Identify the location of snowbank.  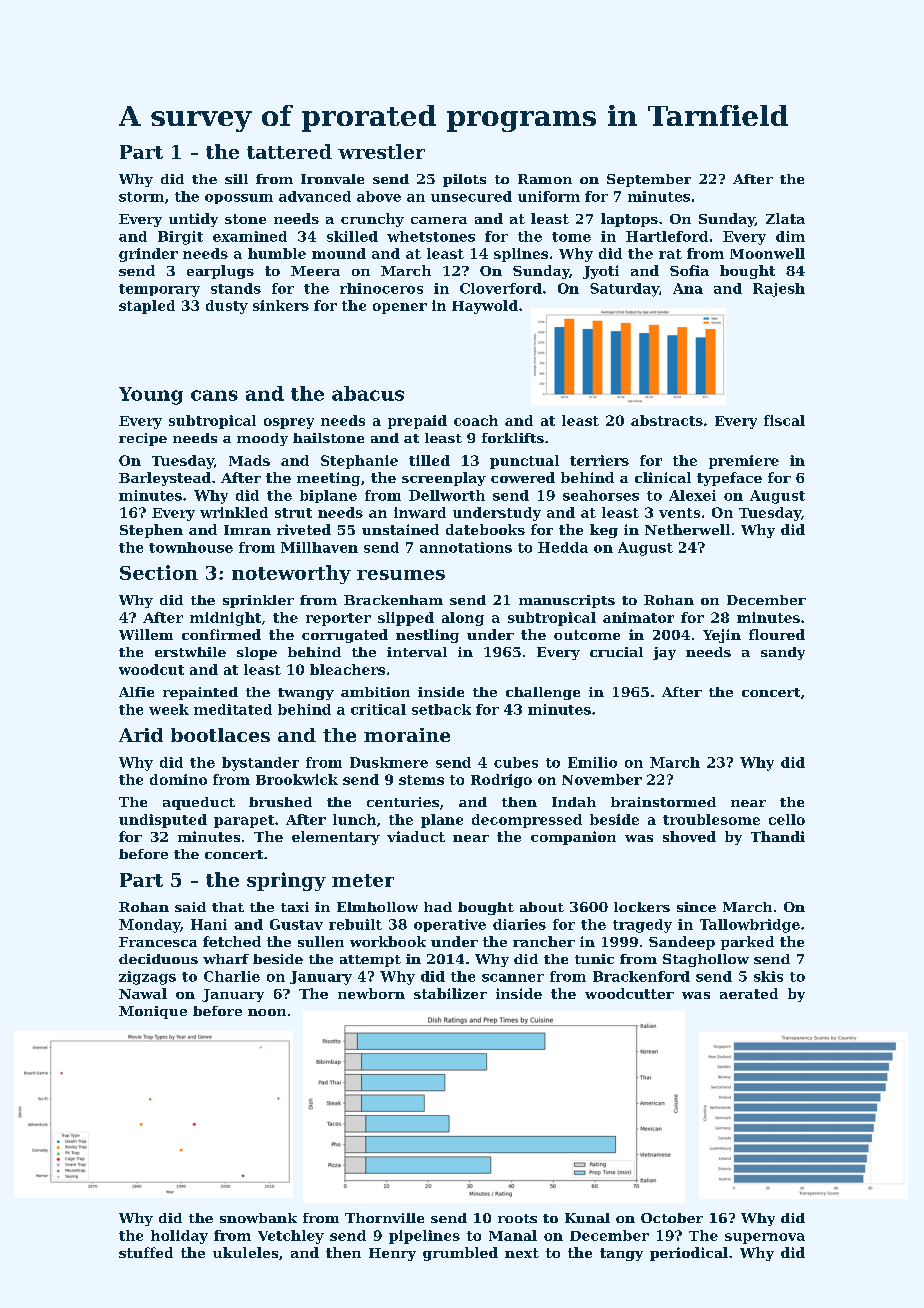
(258, 1218).
